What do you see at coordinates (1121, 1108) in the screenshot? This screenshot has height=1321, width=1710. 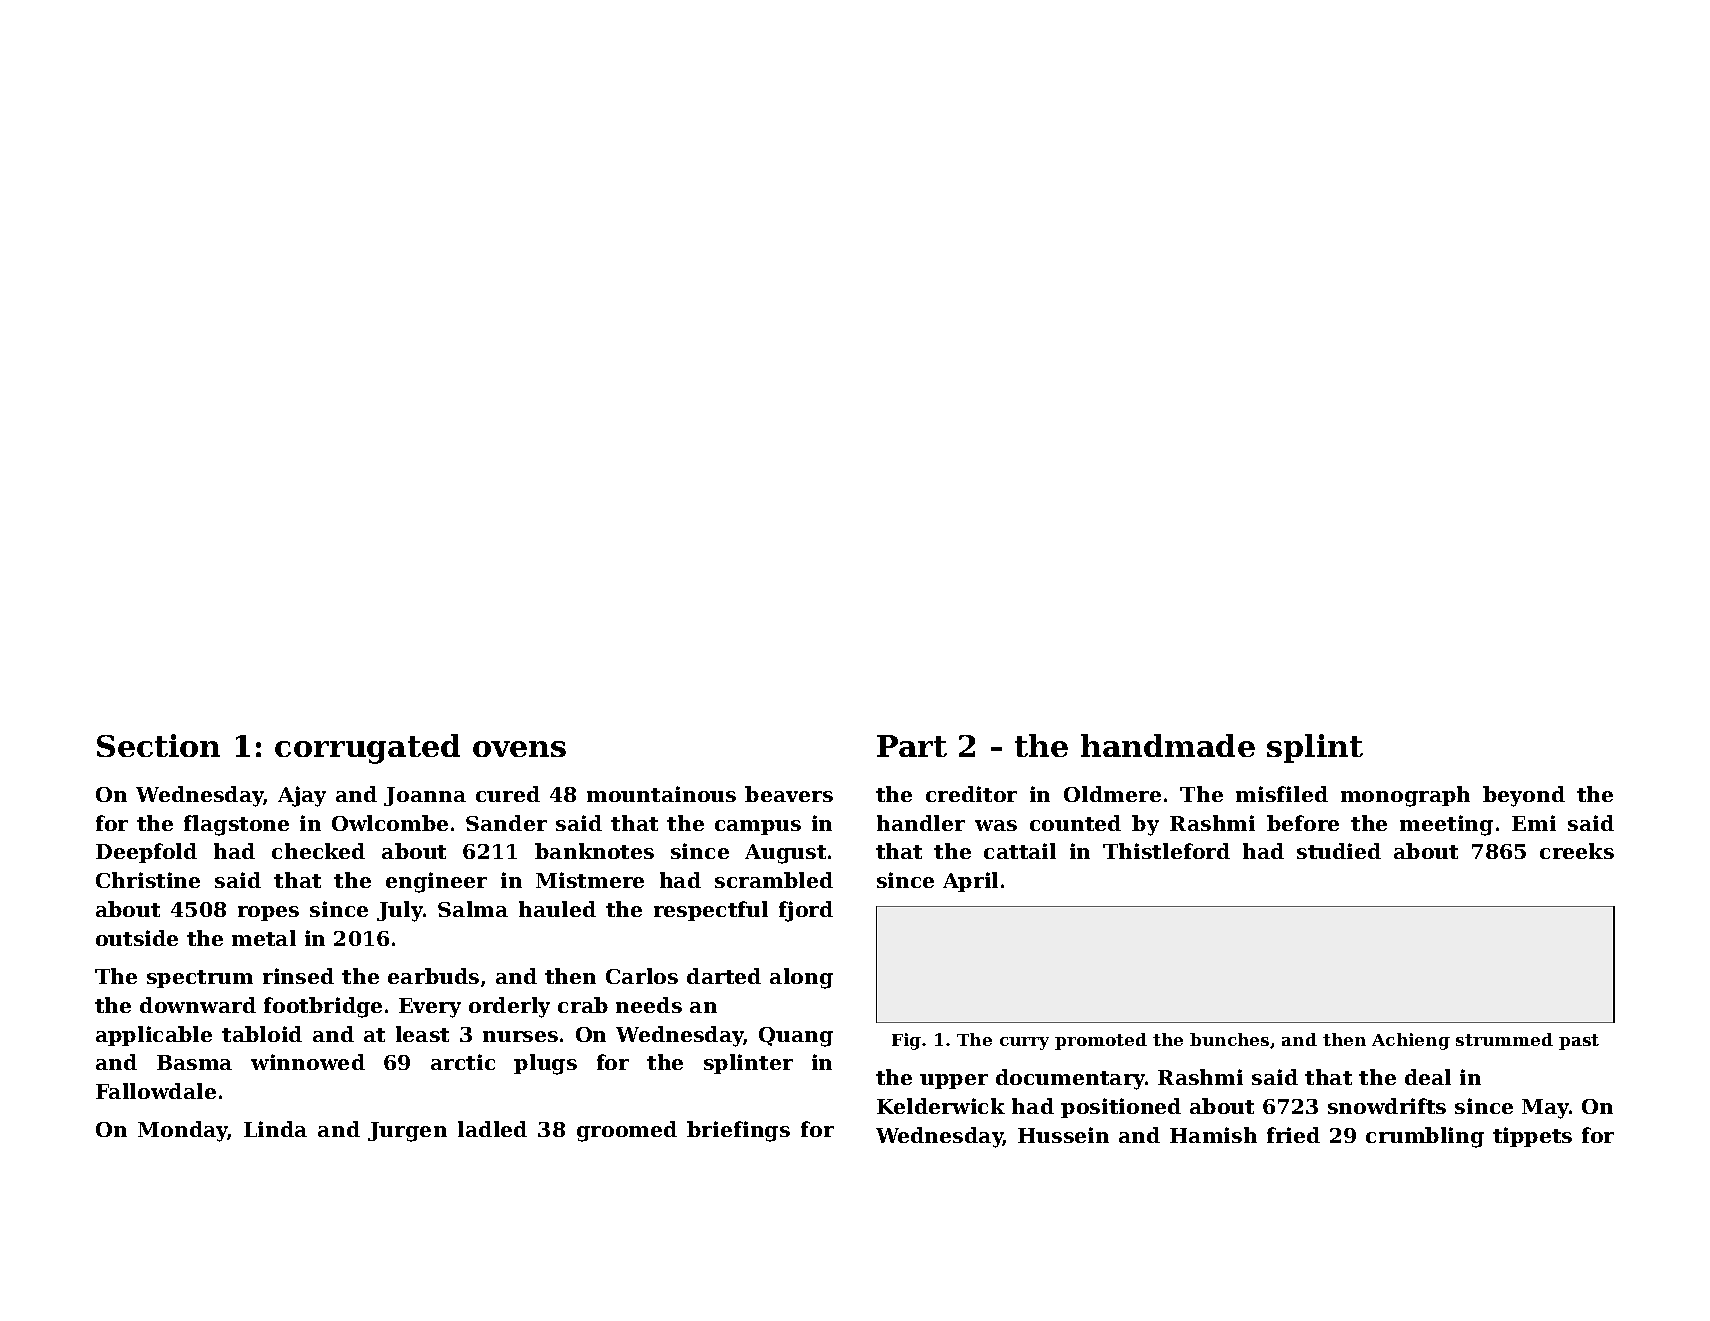 I see `positioned` at bounding box center [1121, 1108].
